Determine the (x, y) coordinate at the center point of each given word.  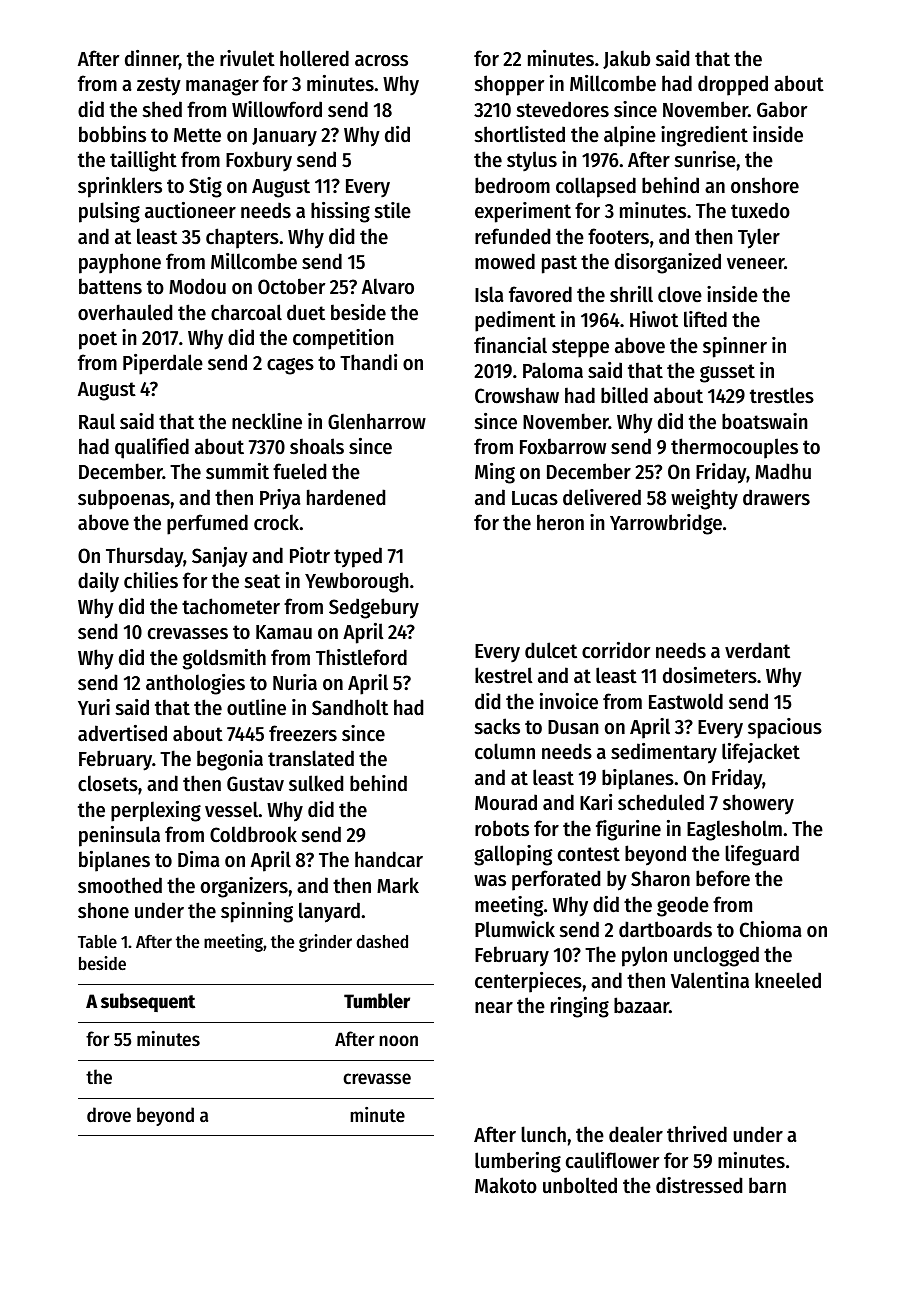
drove (109, 1115)
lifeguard (762, 855)
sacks (497, 726)
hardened (346, 497)
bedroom (512, 185)
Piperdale (163, 364)
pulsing (109, 212)
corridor (616, 650)
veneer (756, 264)
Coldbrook (253, 834)
